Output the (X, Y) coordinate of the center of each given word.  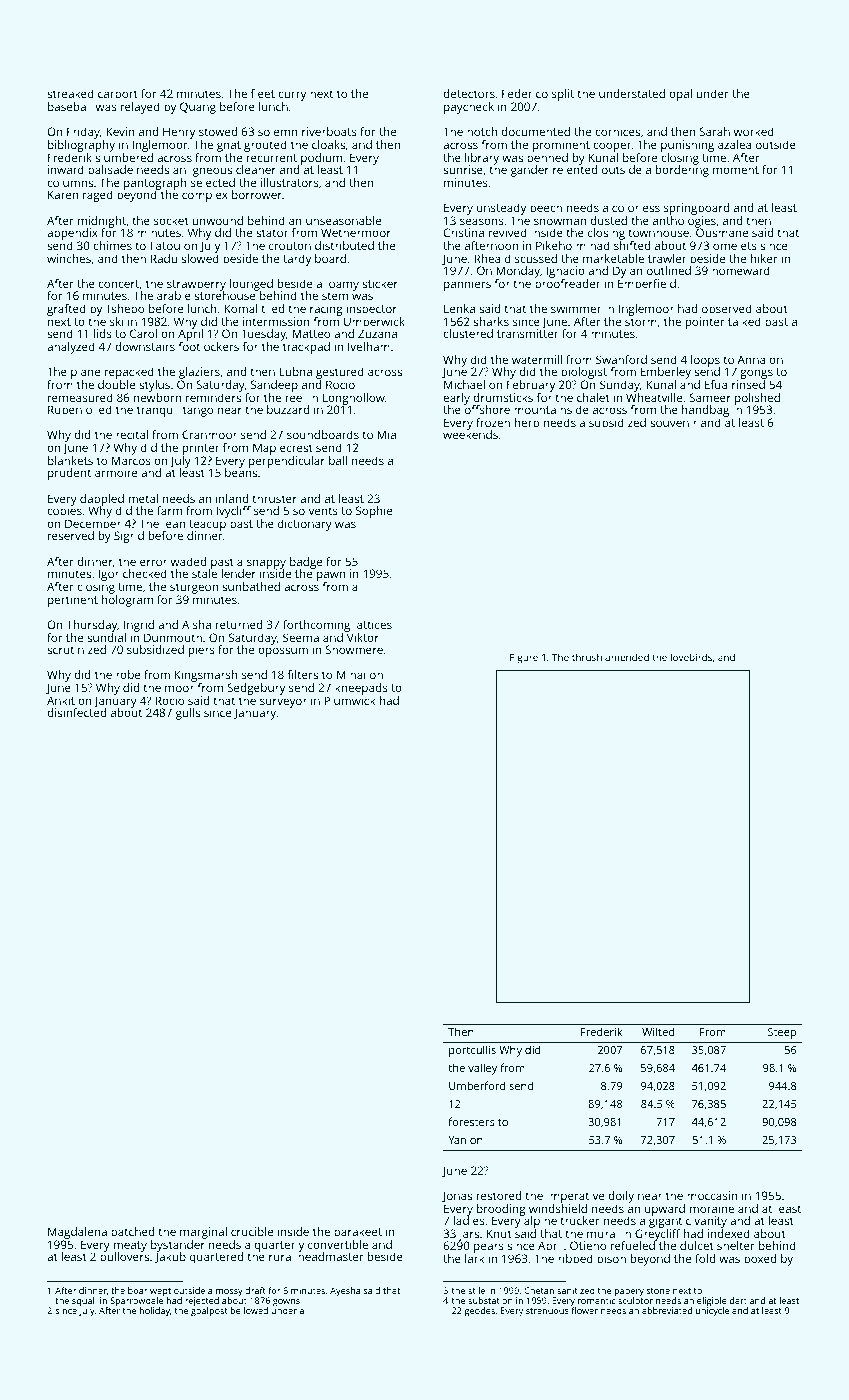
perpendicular (287, 462)
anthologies (684, 222)
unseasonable (343, 220)
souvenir (673, 422)
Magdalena (77, 1233)
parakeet (358, 1233)
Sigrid (129, 537)
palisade (110, 171)
